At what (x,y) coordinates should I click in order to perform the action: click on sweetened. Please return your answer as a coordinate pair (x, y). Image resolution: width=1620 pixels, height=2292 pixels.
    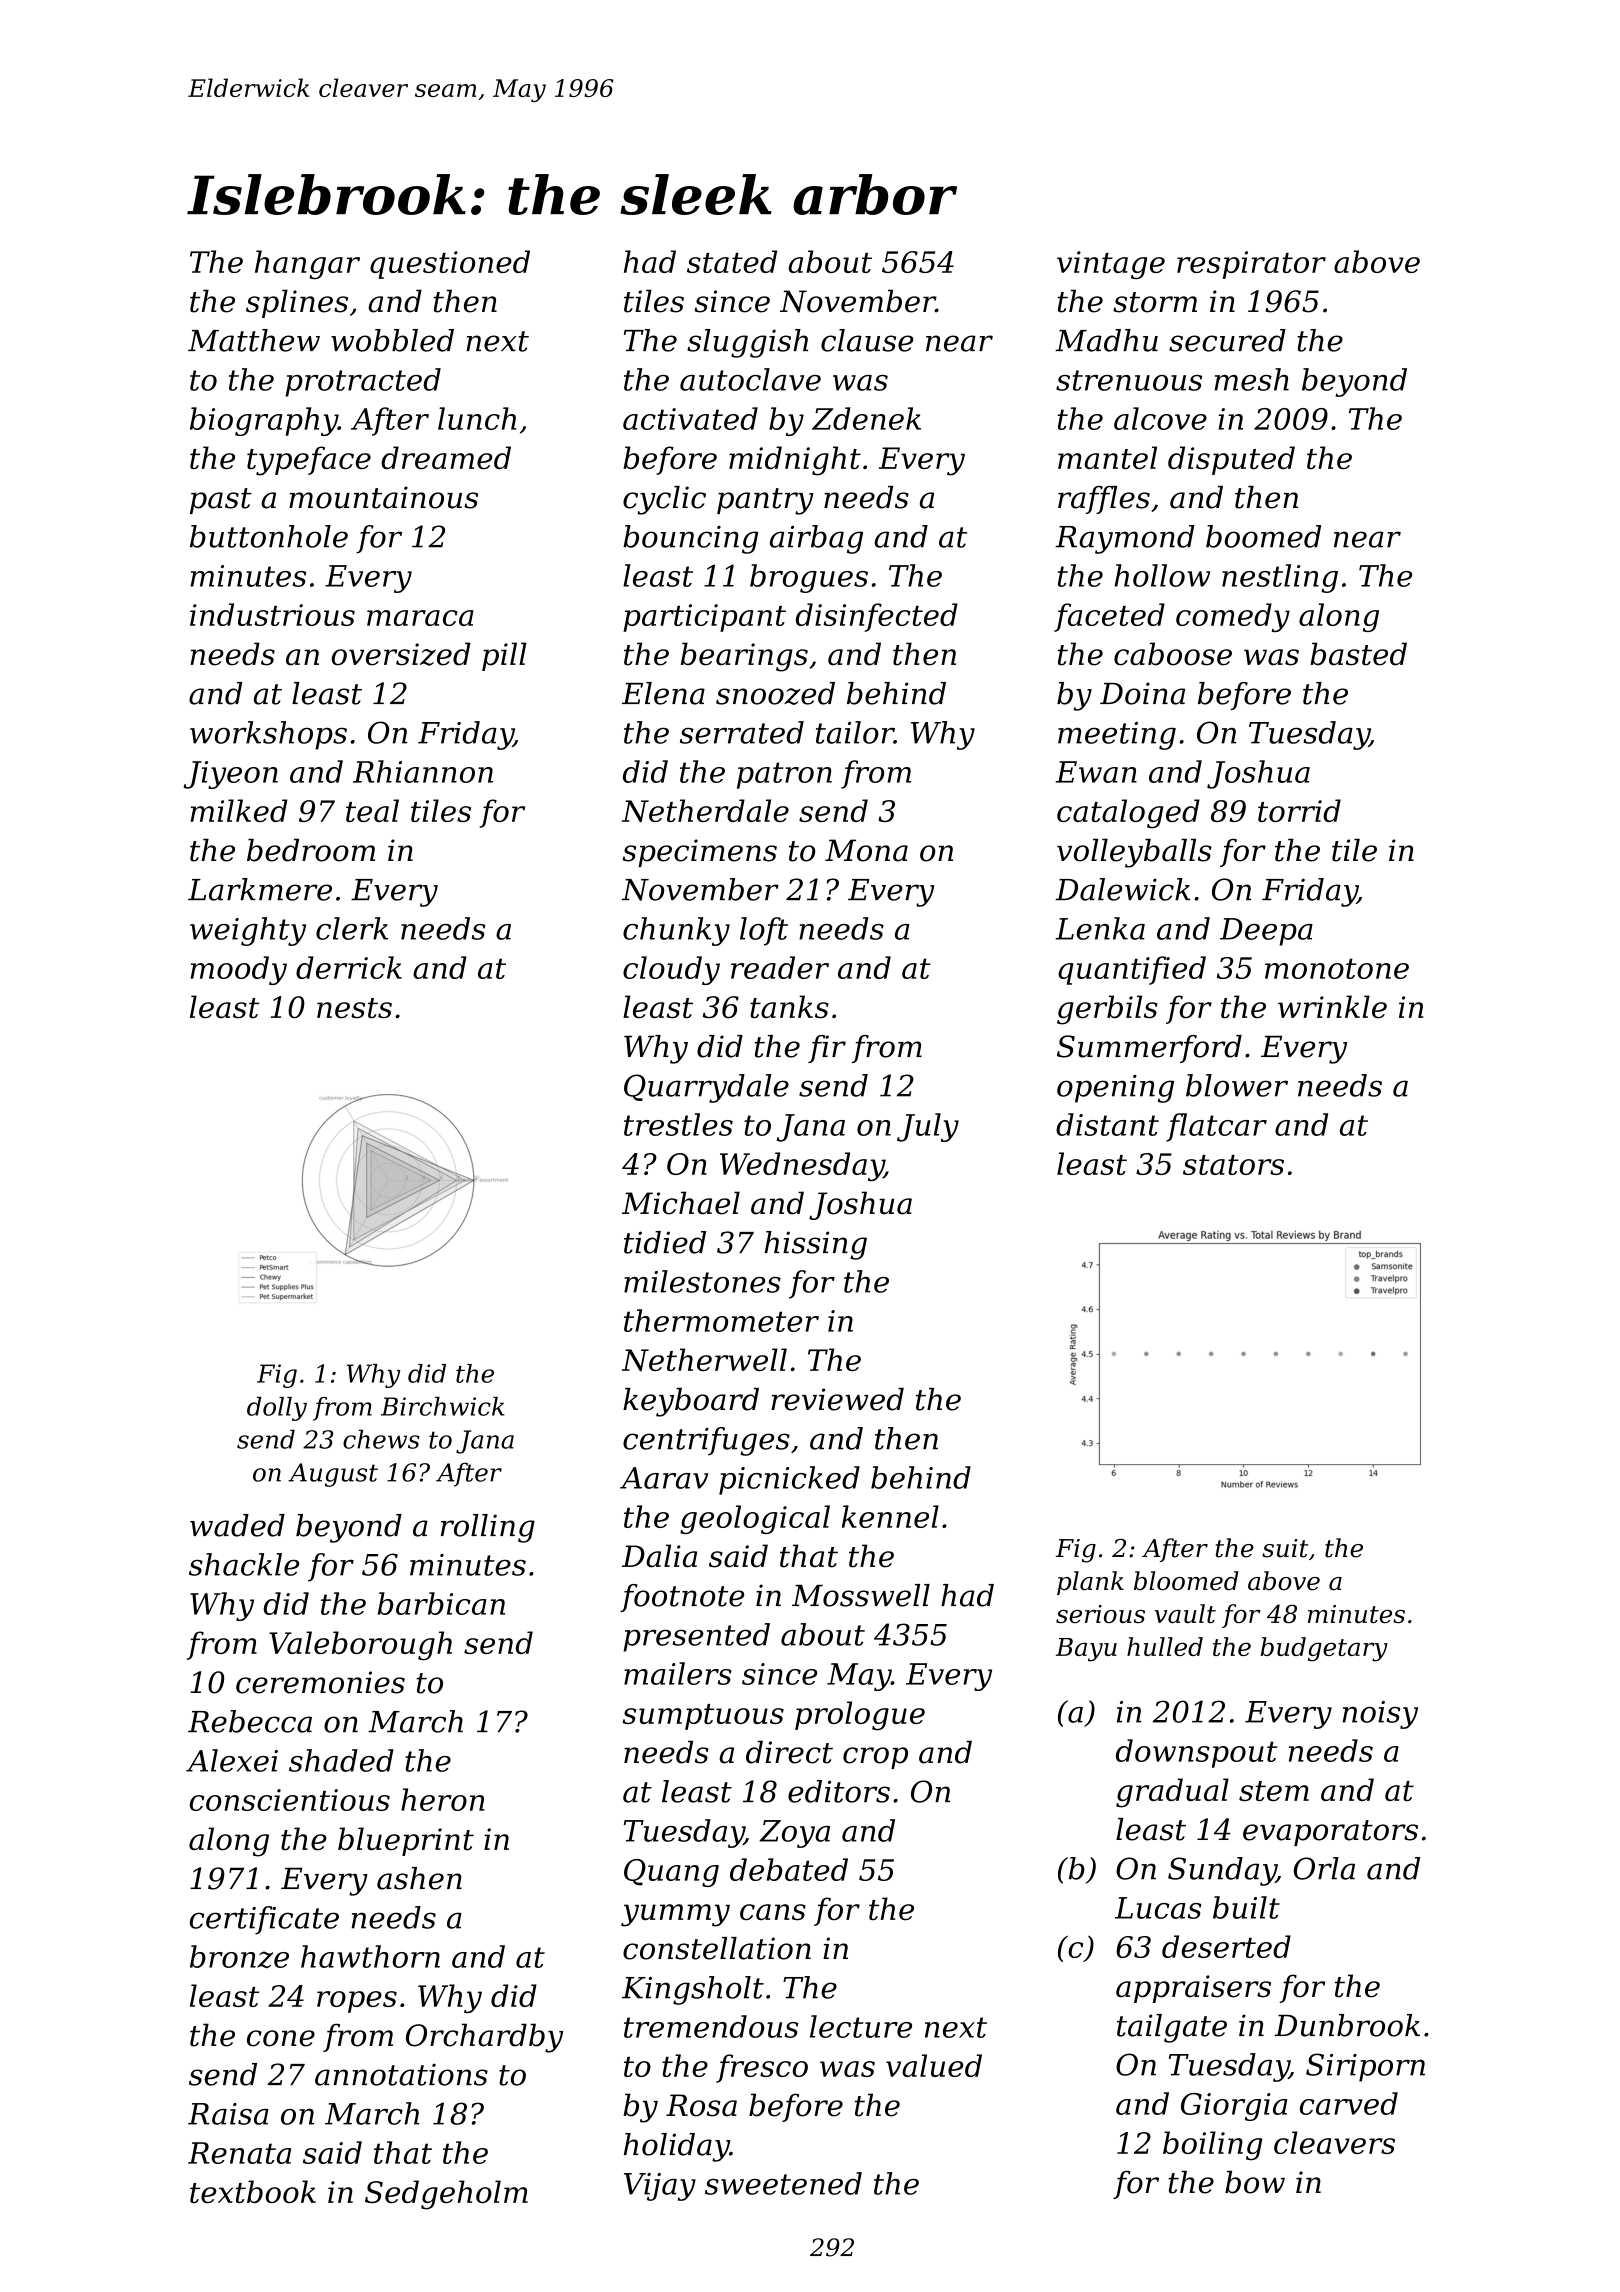
    Looking at the image, I should click on (783, 2183).
